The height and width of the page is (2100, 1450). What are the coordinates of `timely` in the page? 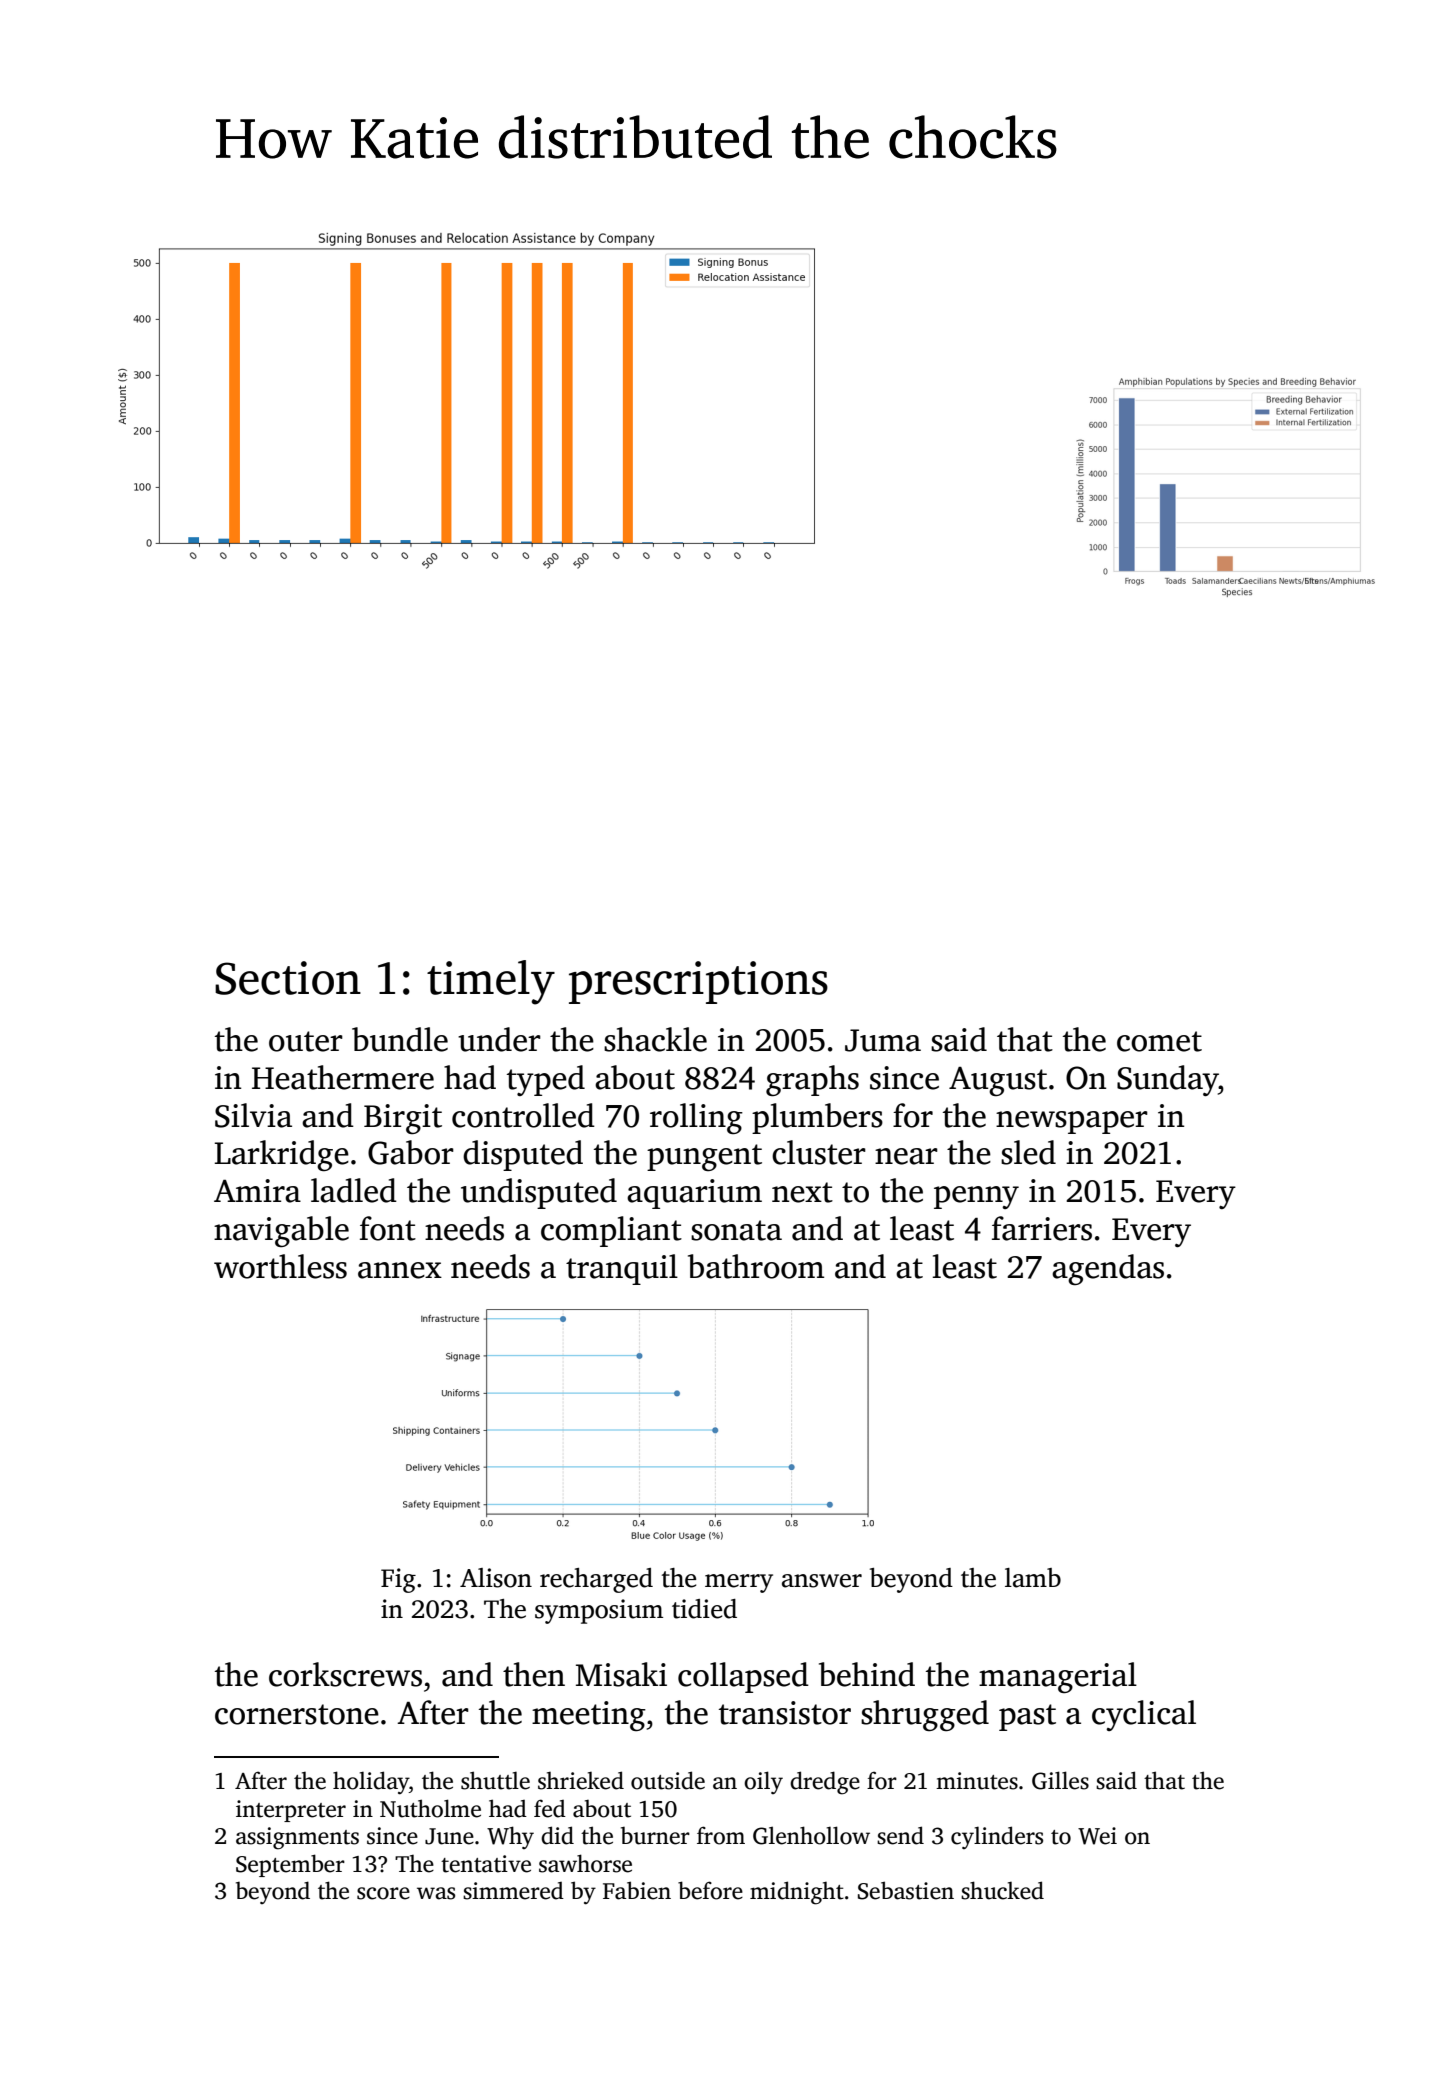 It's located at (491, 982).
